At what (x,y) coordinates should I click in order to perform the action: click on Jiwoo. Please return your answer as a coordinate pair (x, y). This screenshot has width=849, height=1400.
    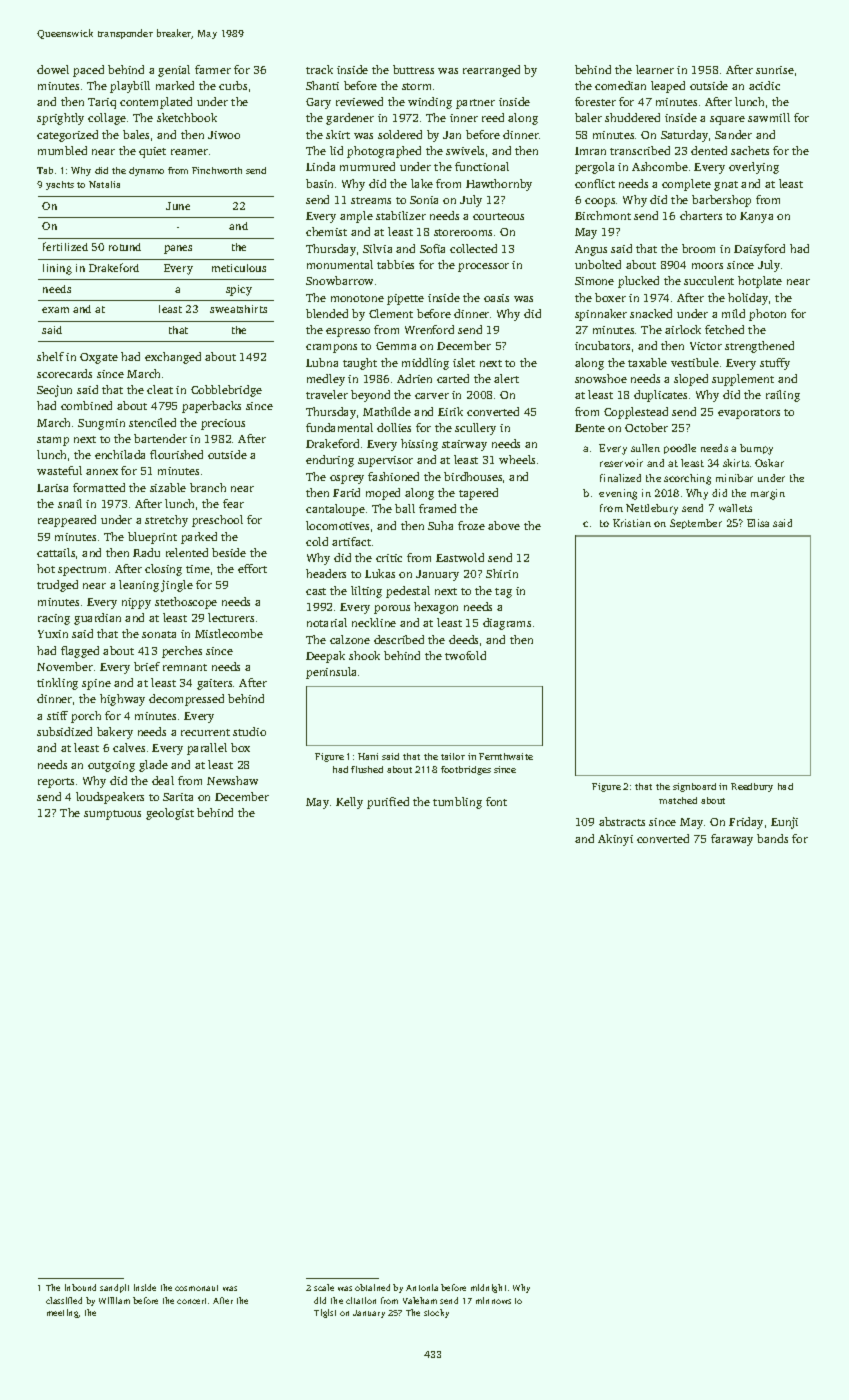
    Looking at the image, I should click on (224, 135).
